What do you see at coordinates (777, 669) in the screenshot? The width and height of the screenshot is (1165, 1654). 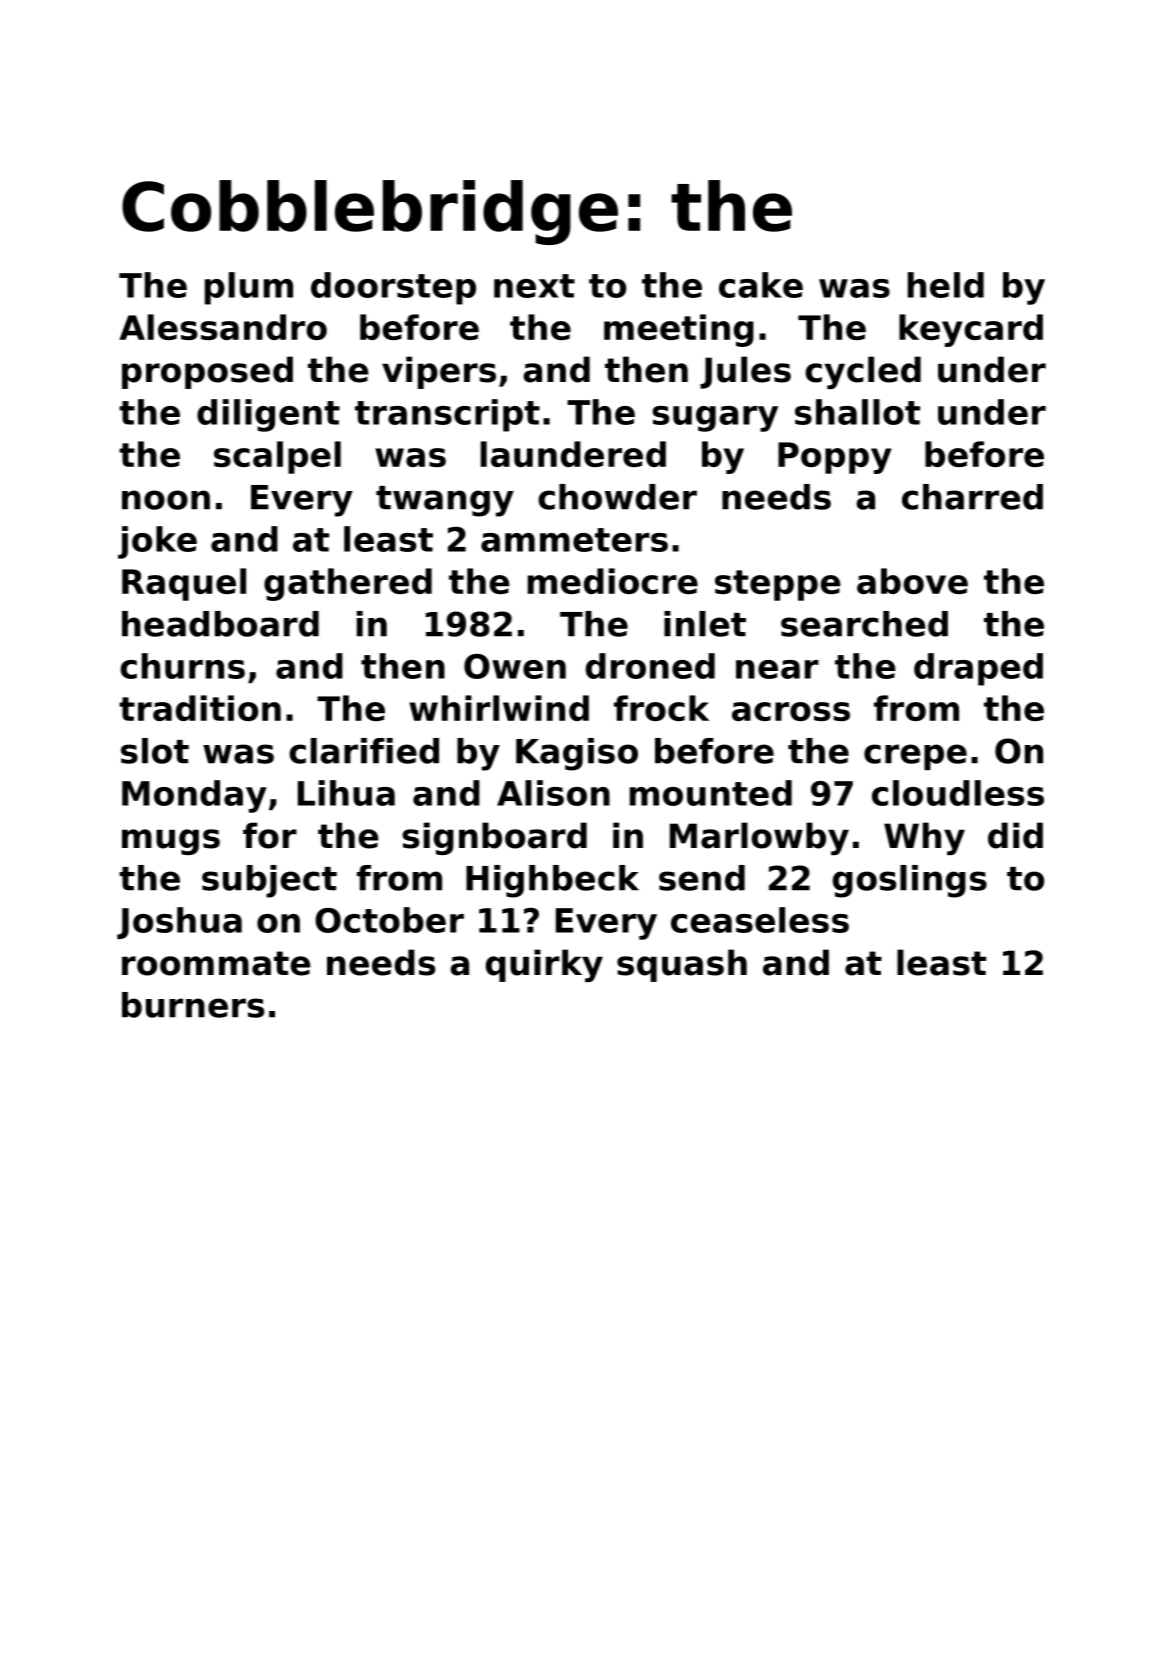 I see `near` at bounding box center [777, 669].
